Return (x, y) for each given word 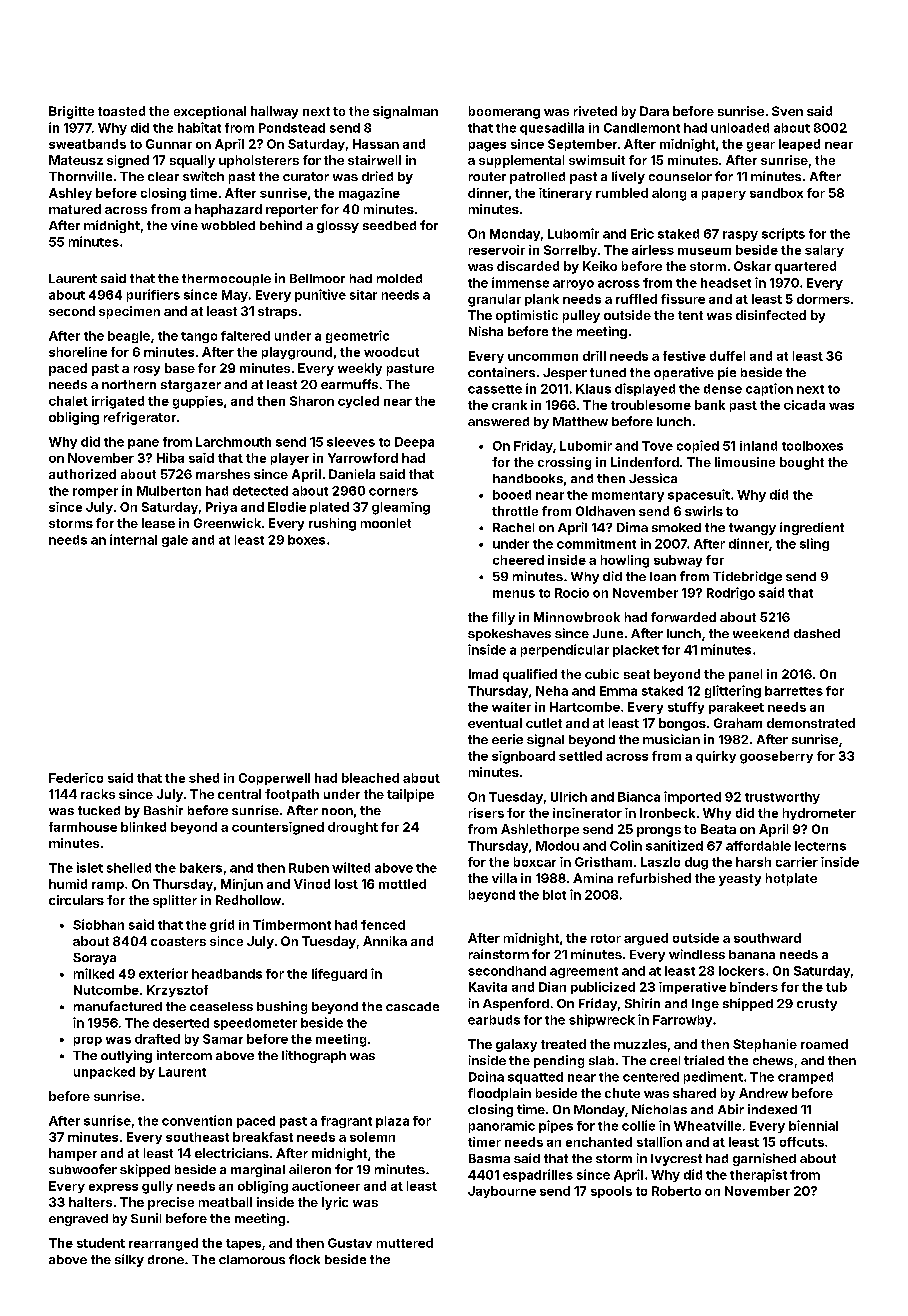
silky (129, 1260)
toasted (121, 111)
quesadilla (552, 128)
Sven (787, 111)
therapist (758, 1175)
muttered (405, 1243)
